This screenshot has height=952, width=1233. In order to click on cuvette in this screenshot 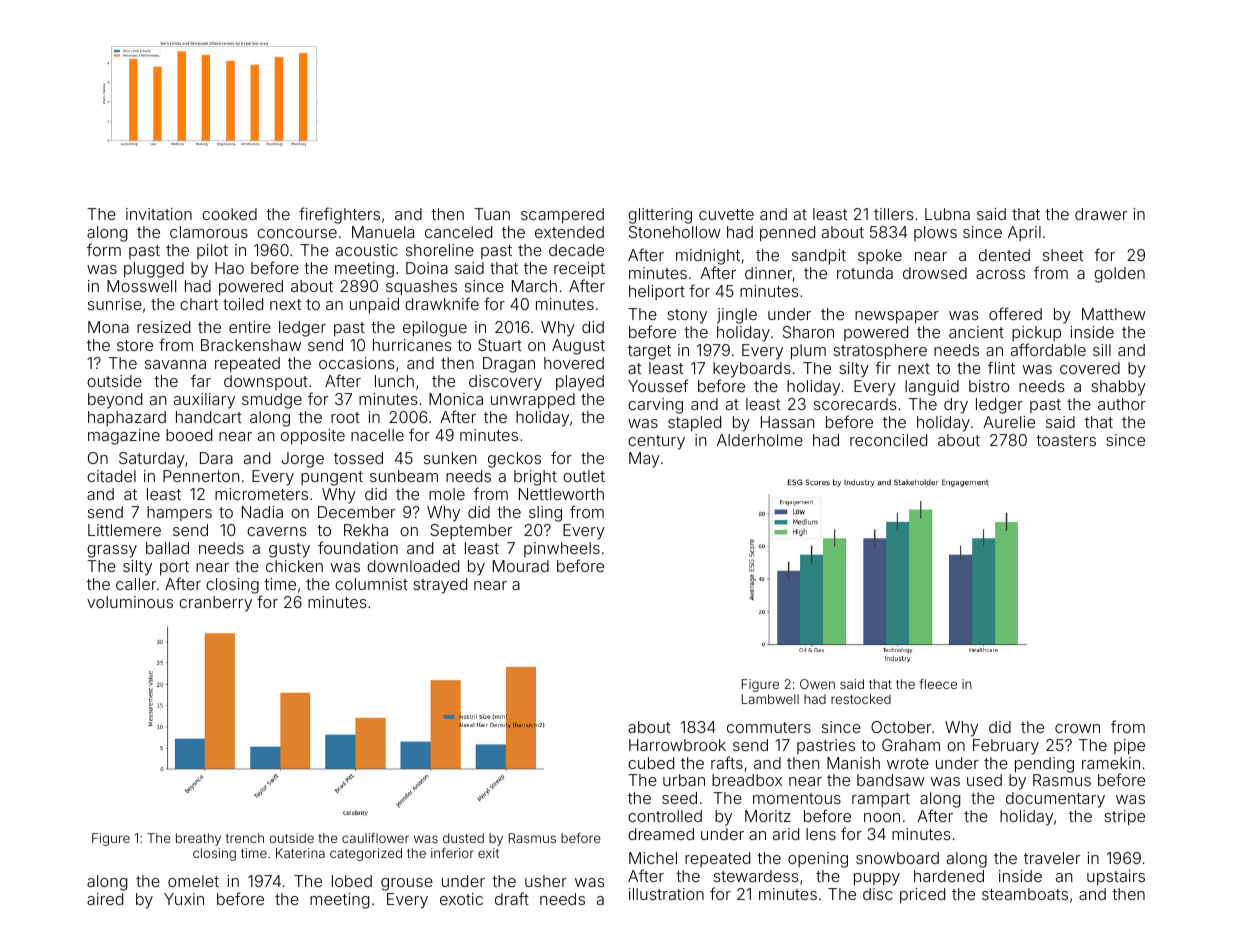, I will do `click(726, 214)`.
